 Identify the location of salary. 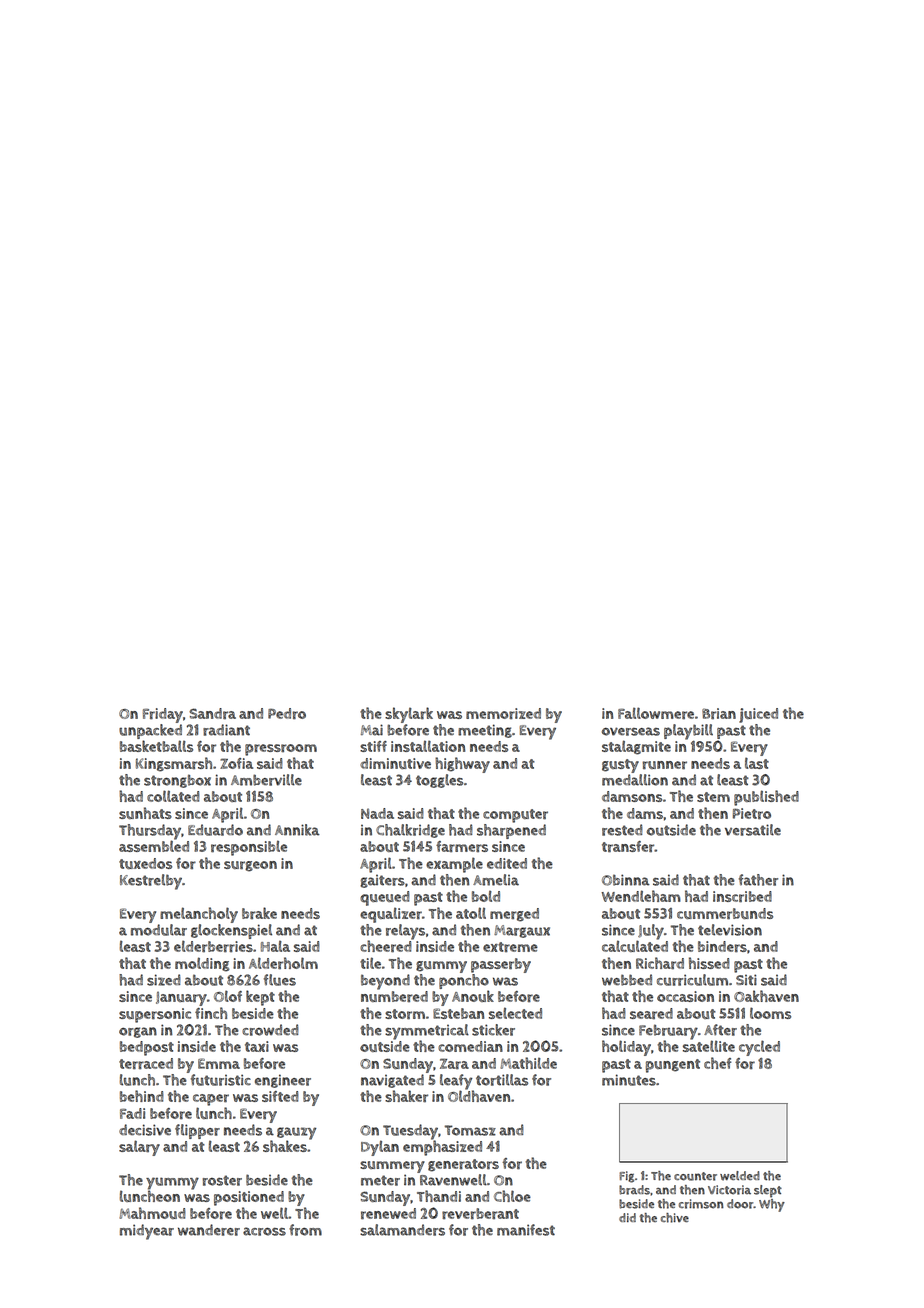
(139, 1148).
